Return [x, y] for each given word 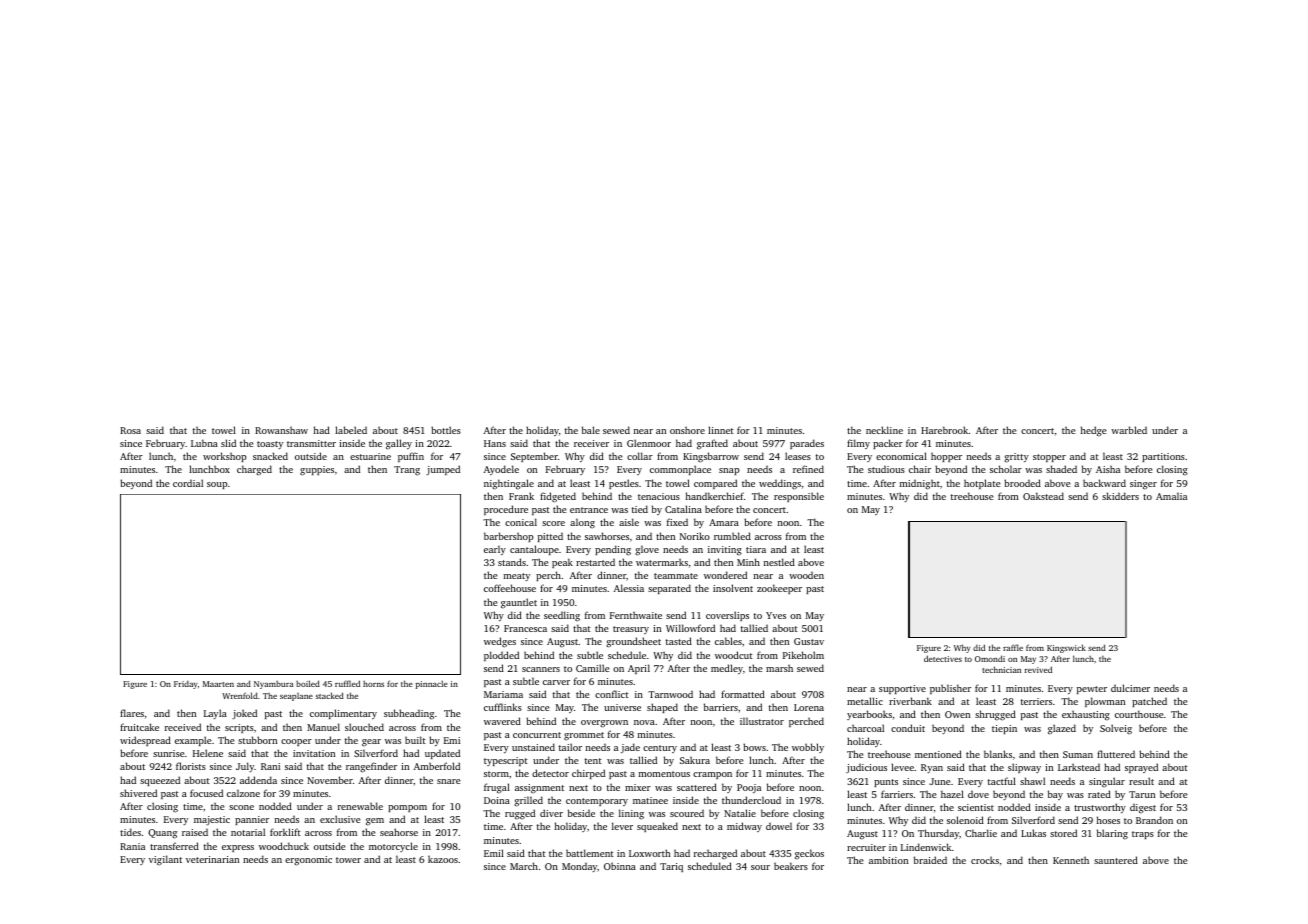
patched [1149, 702]
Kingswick [1066, 648]
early [495, 550]
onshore [687, 430]
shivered [138, 793]
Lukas [1033, 833]
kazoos [443, 859]
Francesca [525, 628]
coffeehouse [510, 588]
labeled [351, 430]
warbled [1129, 430]
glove [647, 550]
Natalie [740, 813]
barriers [721, 707]
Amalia [1171, 496]
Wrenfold [240, 695]
